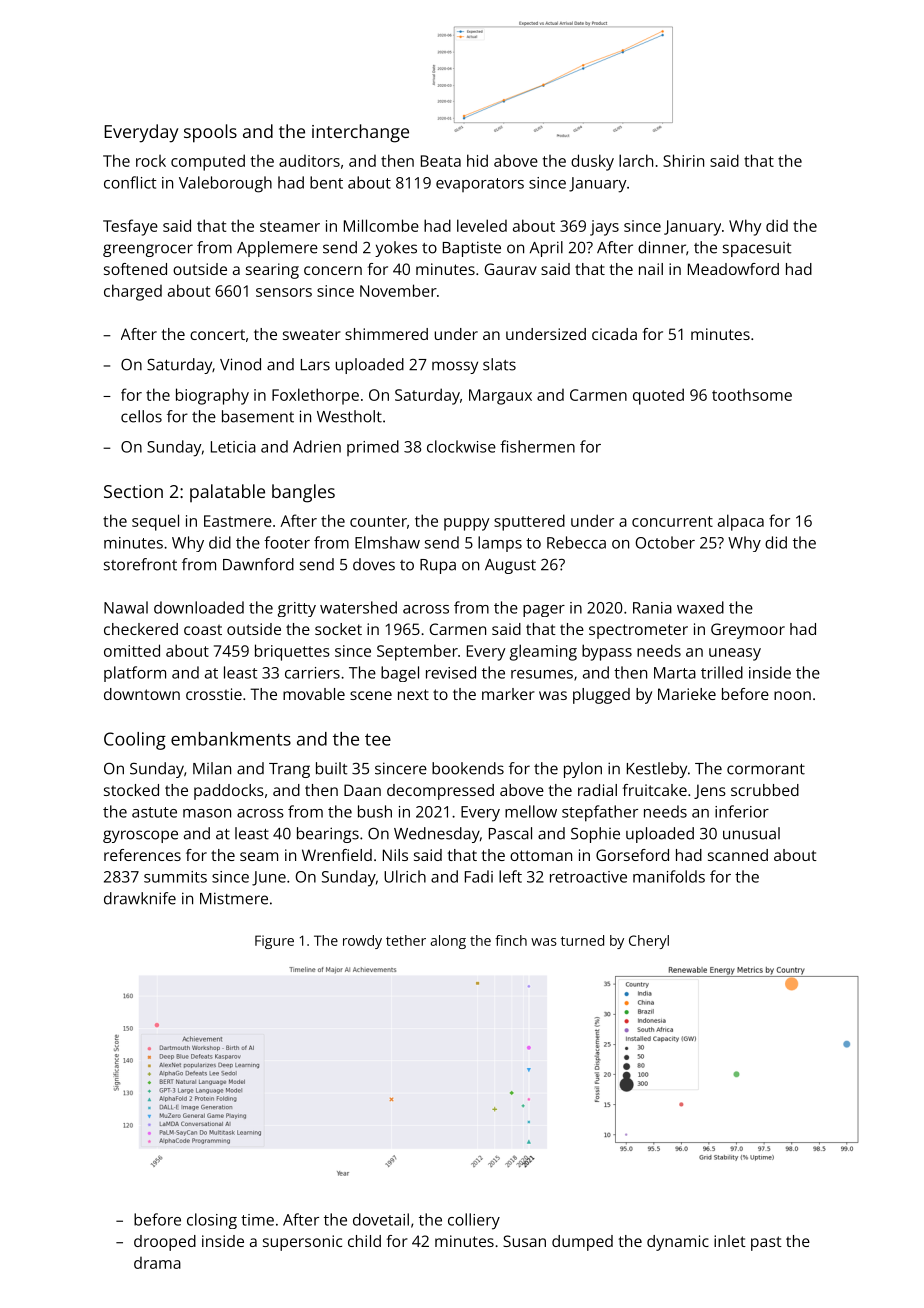  What do you see at coordinates (157, 1263) in the image?
I see `drama` at bounding box center [157, 1263].
